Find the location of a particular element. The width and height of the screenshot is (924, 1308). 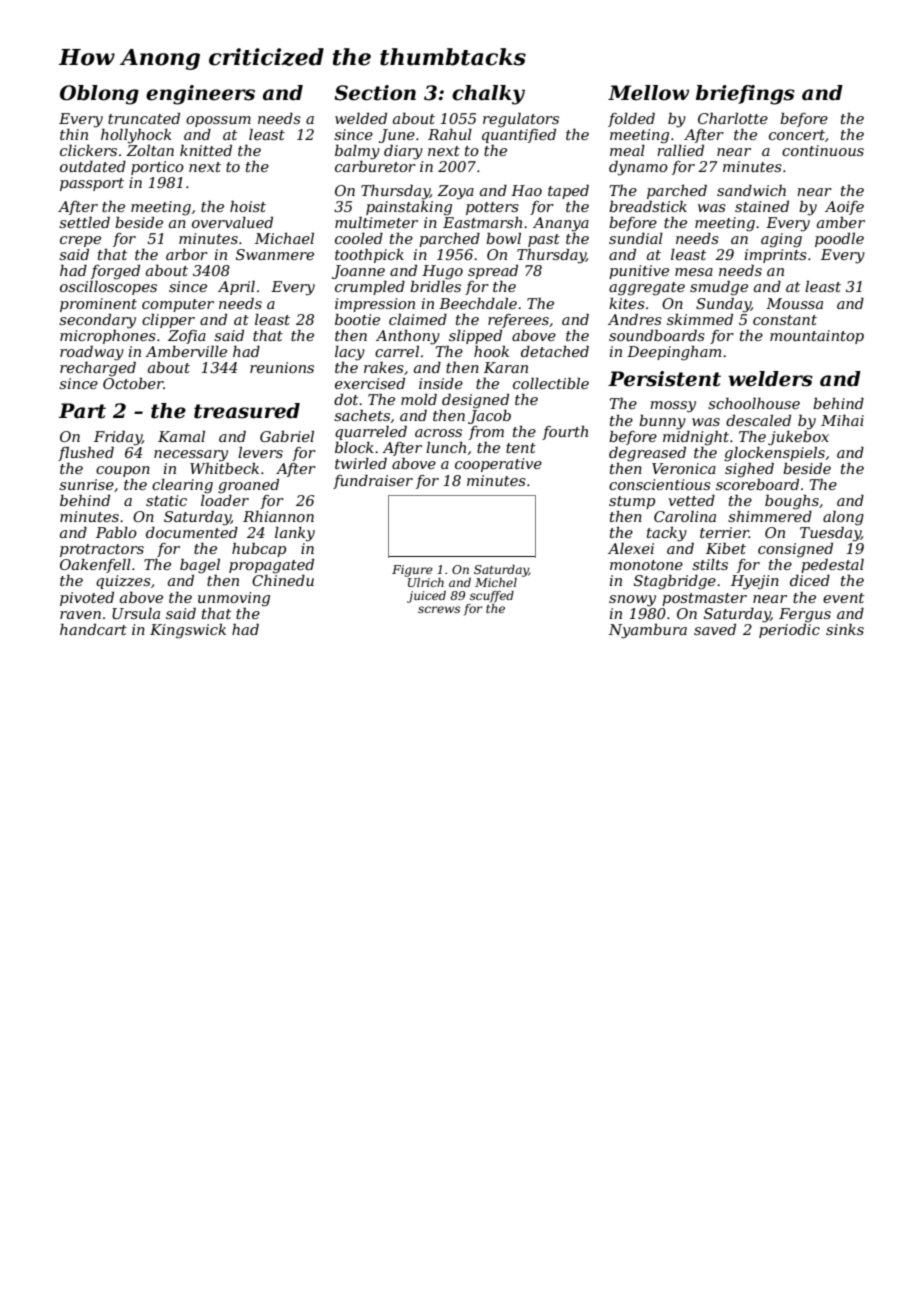

jukebox is located at coordinates (798, 438).
